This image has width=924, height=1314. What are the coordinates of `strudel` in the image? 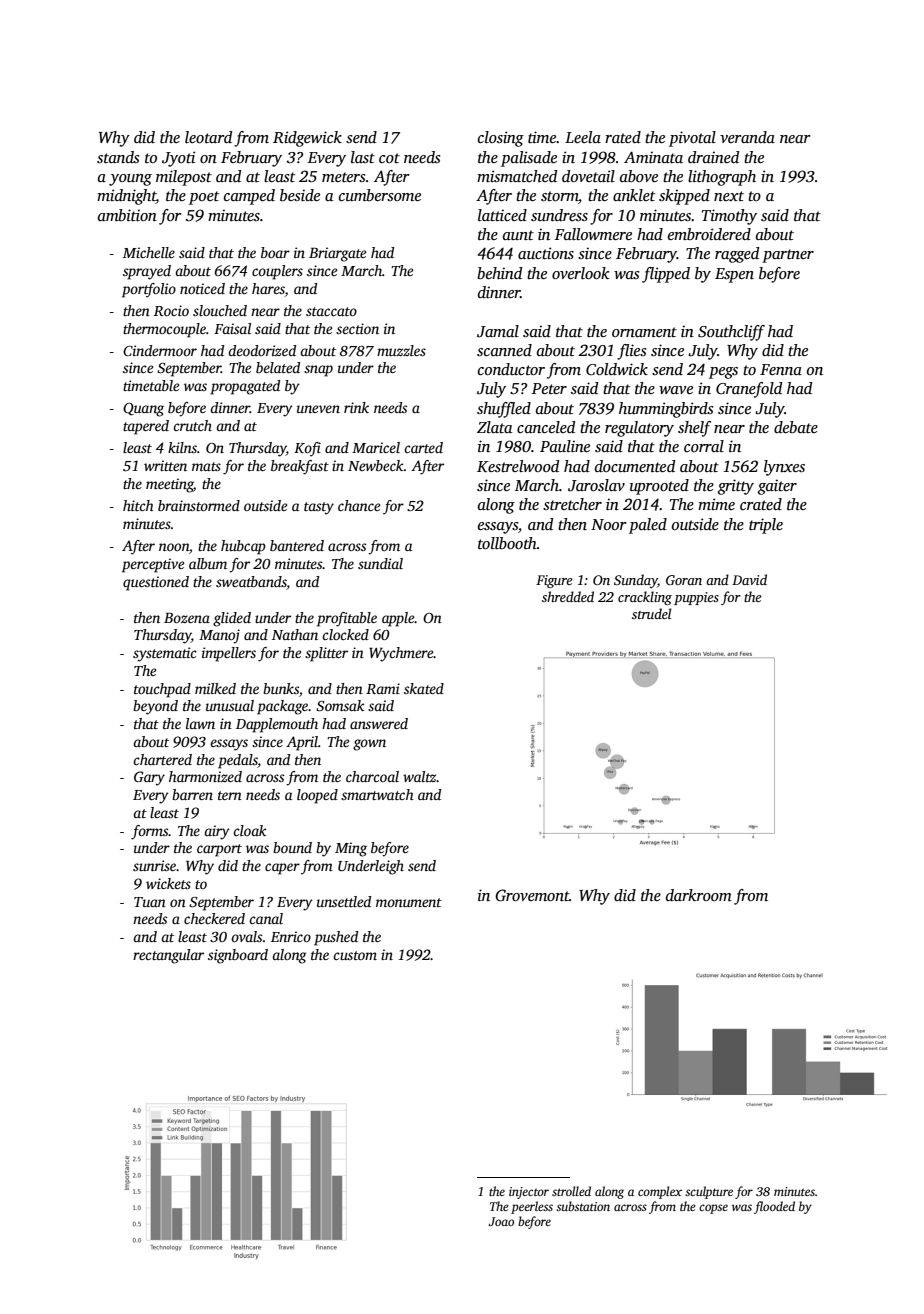 It's located at (651, 613).
